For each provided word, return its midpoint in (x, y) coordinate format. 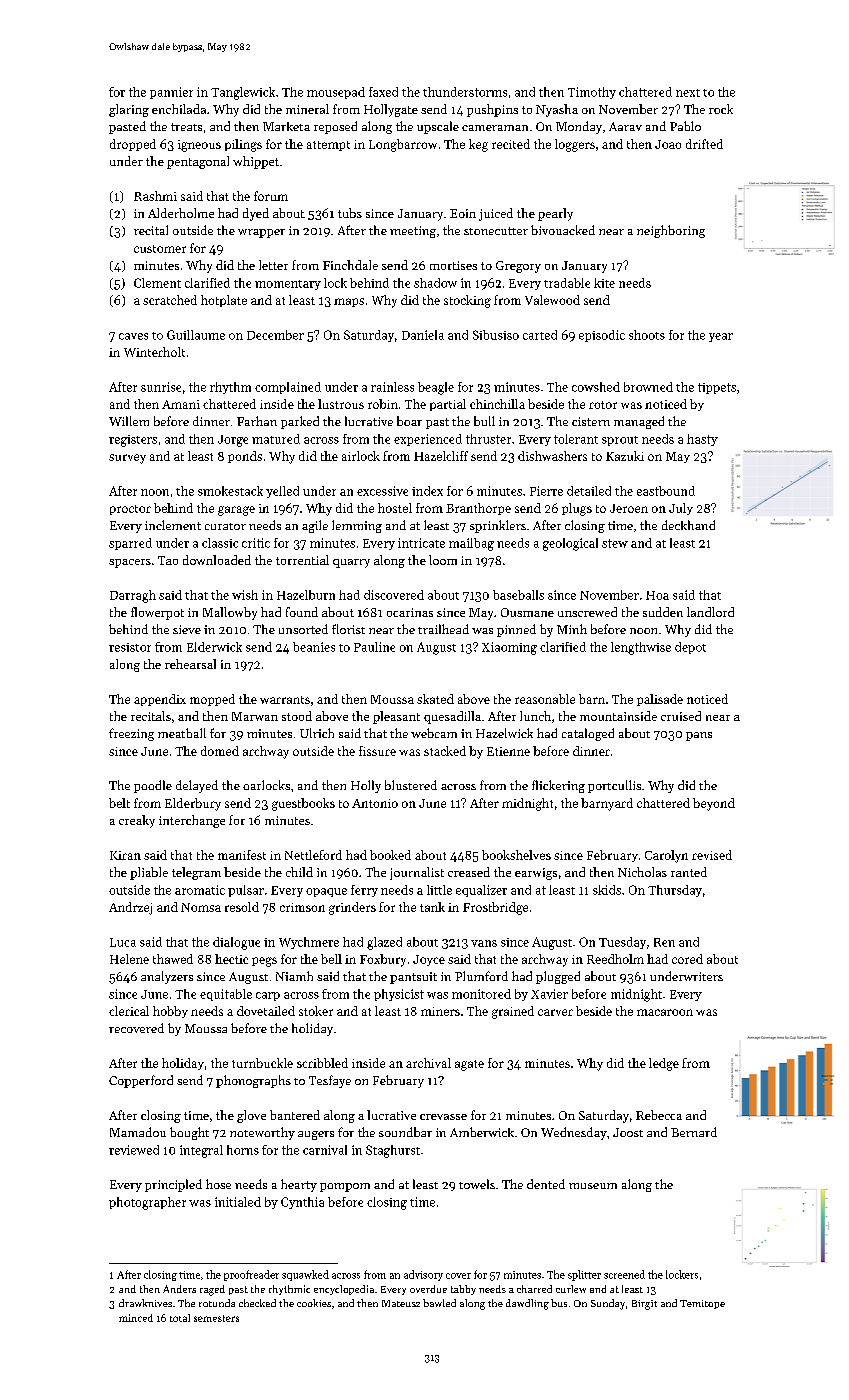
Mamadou (138, 1132)
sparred (130, 544)
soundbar (405, 1132)
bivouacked (563, 230)
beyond (714, 804)
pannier (171, 93)
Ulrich (317, 733)
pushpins (492, 110)
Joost (628, 1132)
